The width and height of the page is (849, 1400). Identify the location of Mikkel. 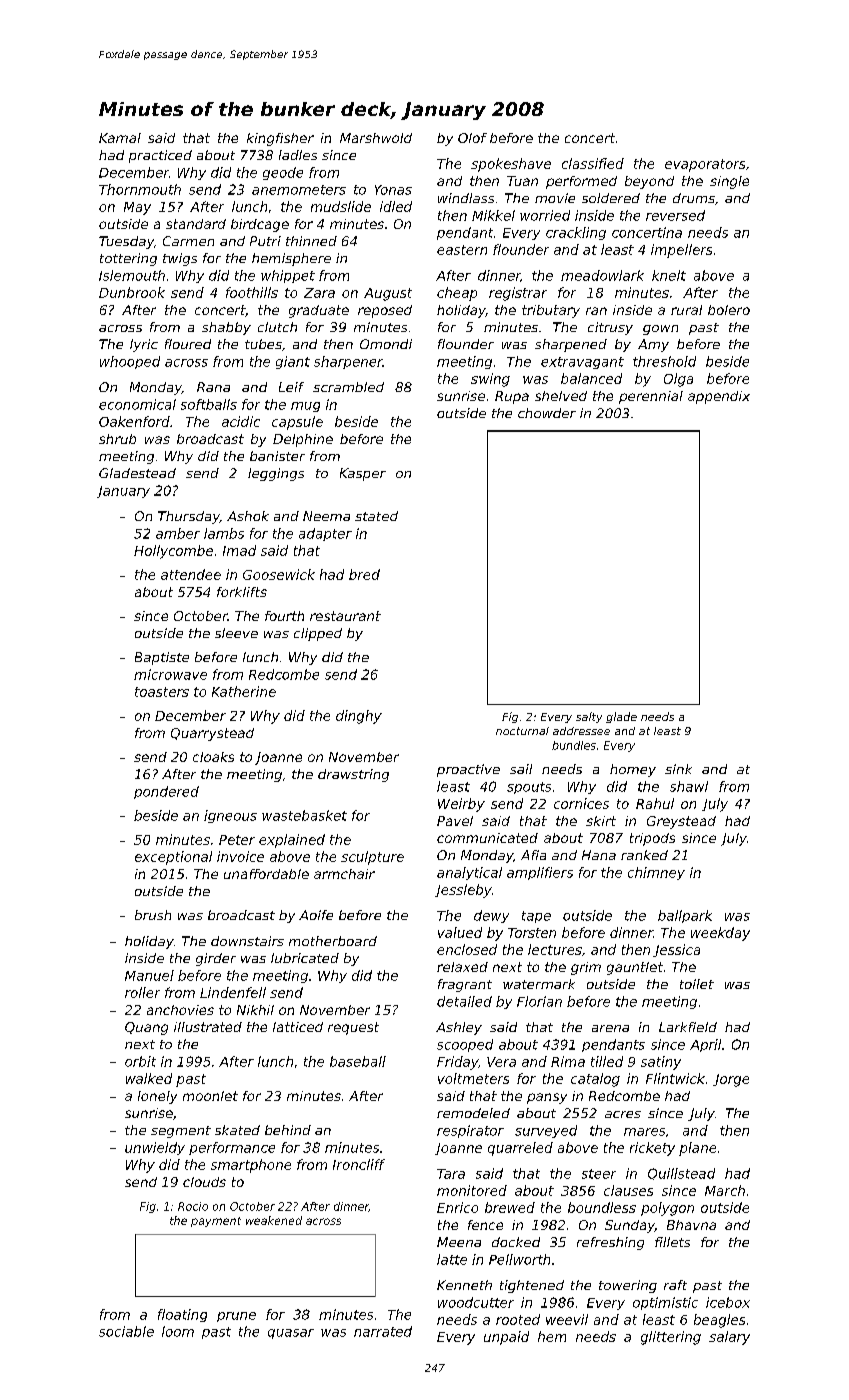
(493, 215).
